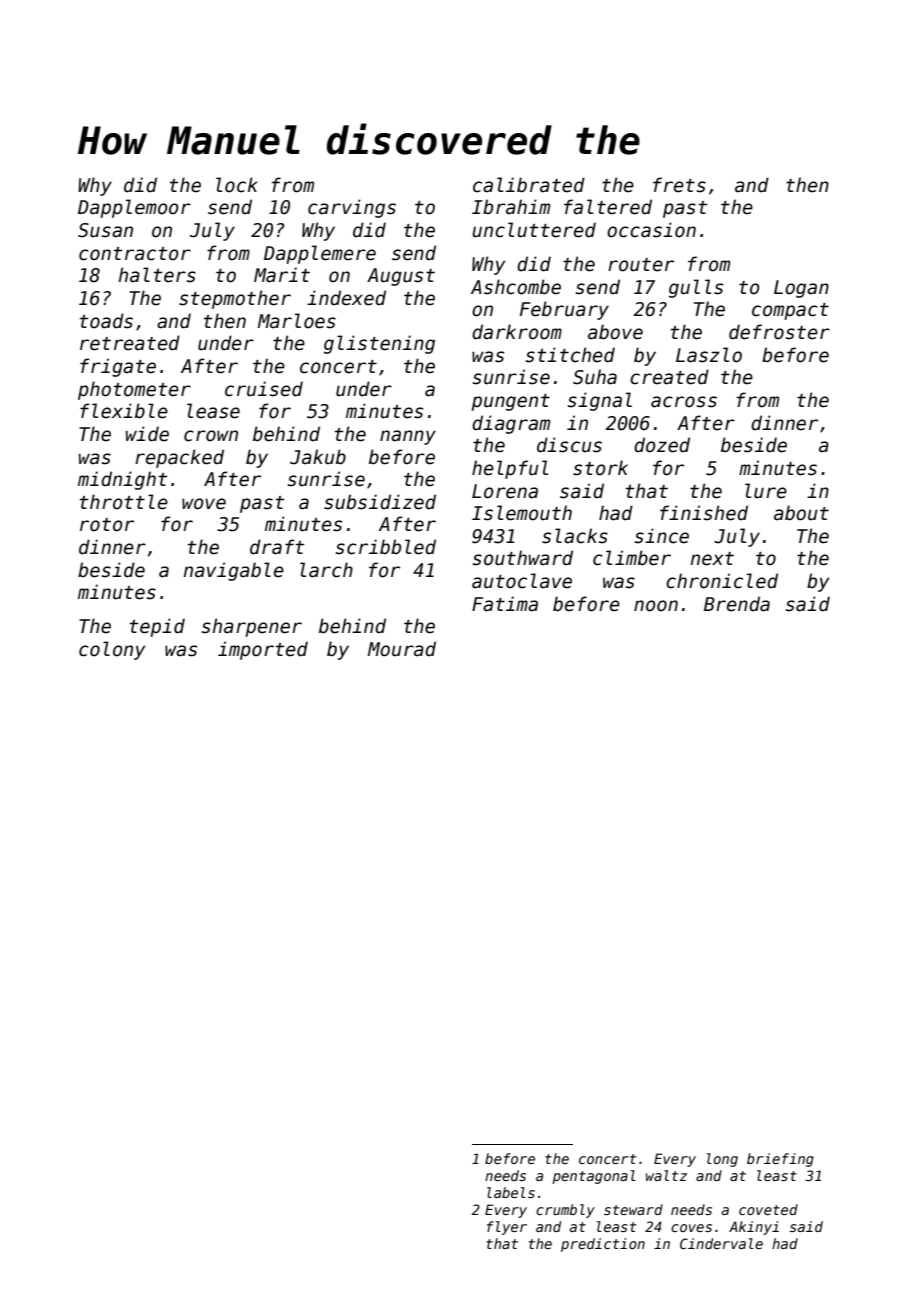  Describe the element at coordinates (157, 275) in the page. I see `halters` at that location.
